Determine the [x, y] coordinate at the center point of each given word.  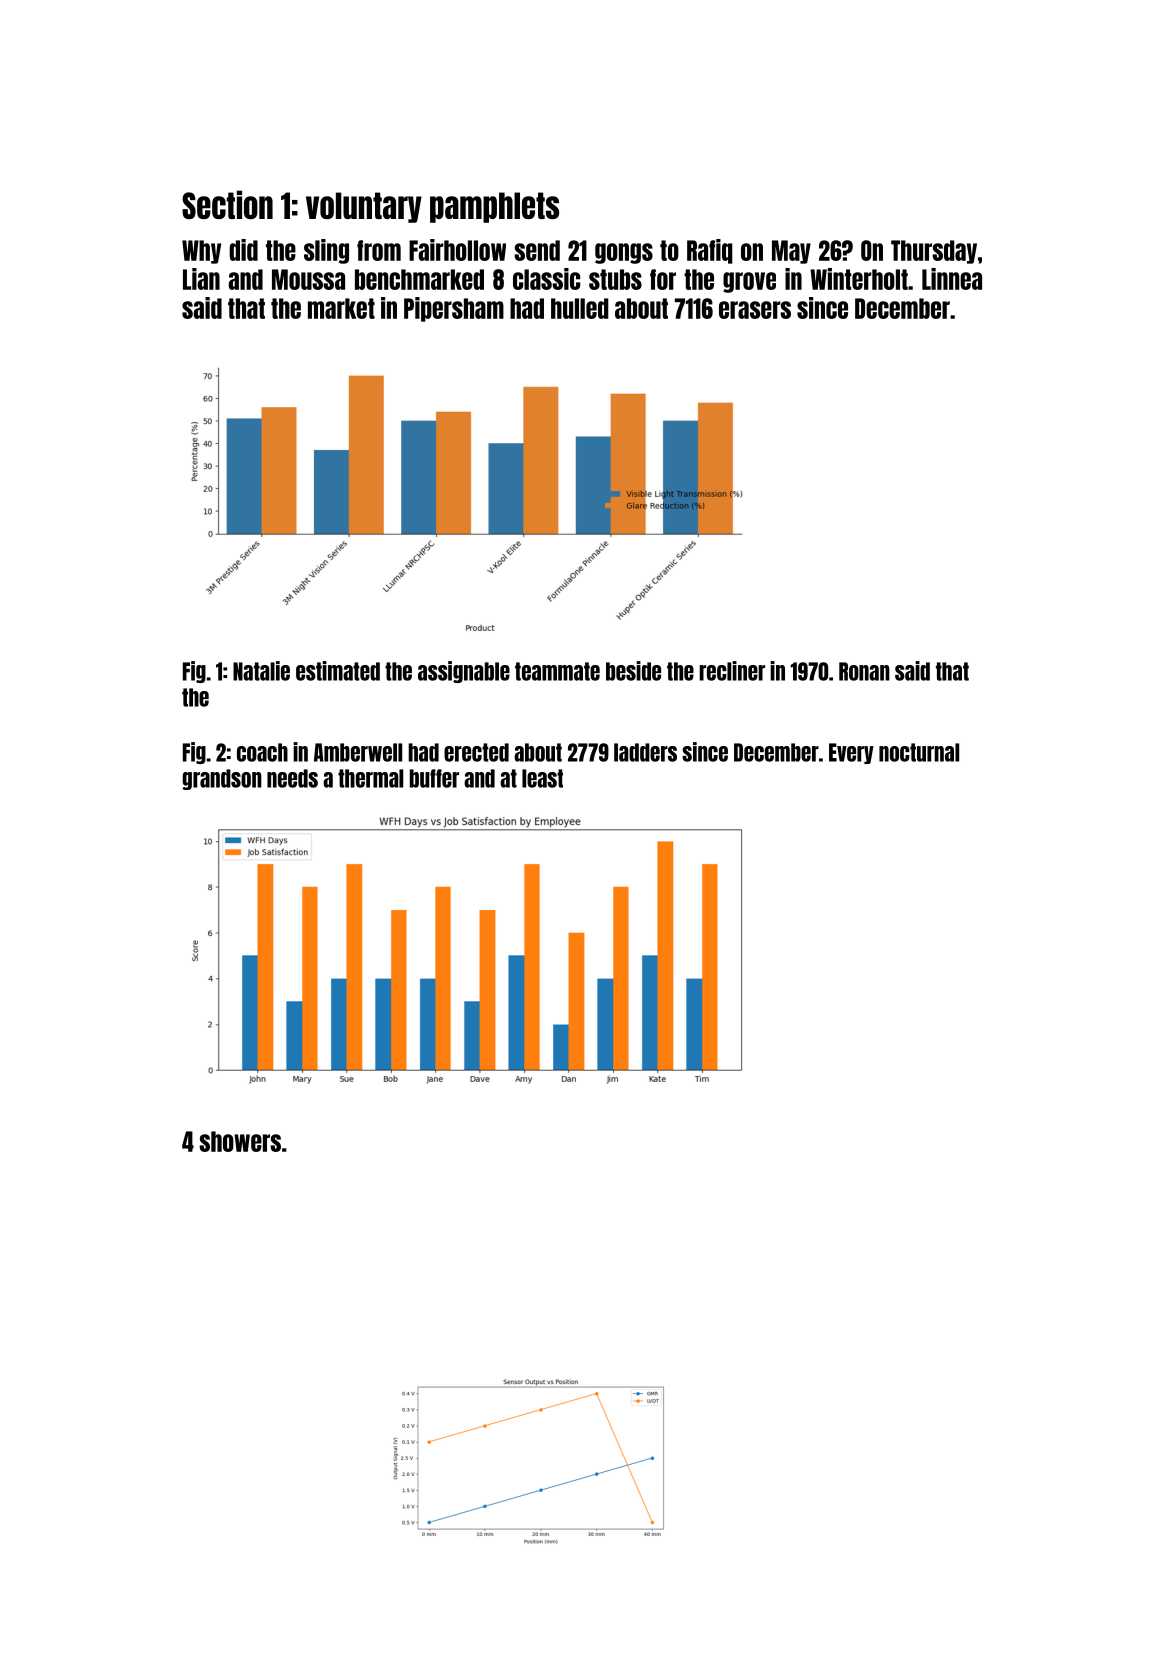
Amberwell [358, 752]
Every [851, 753]
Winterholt [859, 279]
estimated [338, 671]
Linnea [952, 279]
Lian [201, 279]
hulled [580, 308]
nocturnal [919, 752]
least [542, 778]
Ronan [864, 671]
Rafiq [710, 251]
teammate [557, 671]
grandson [222, 779]
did [243, 250]
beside [633, 671]
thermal [370, 778]
